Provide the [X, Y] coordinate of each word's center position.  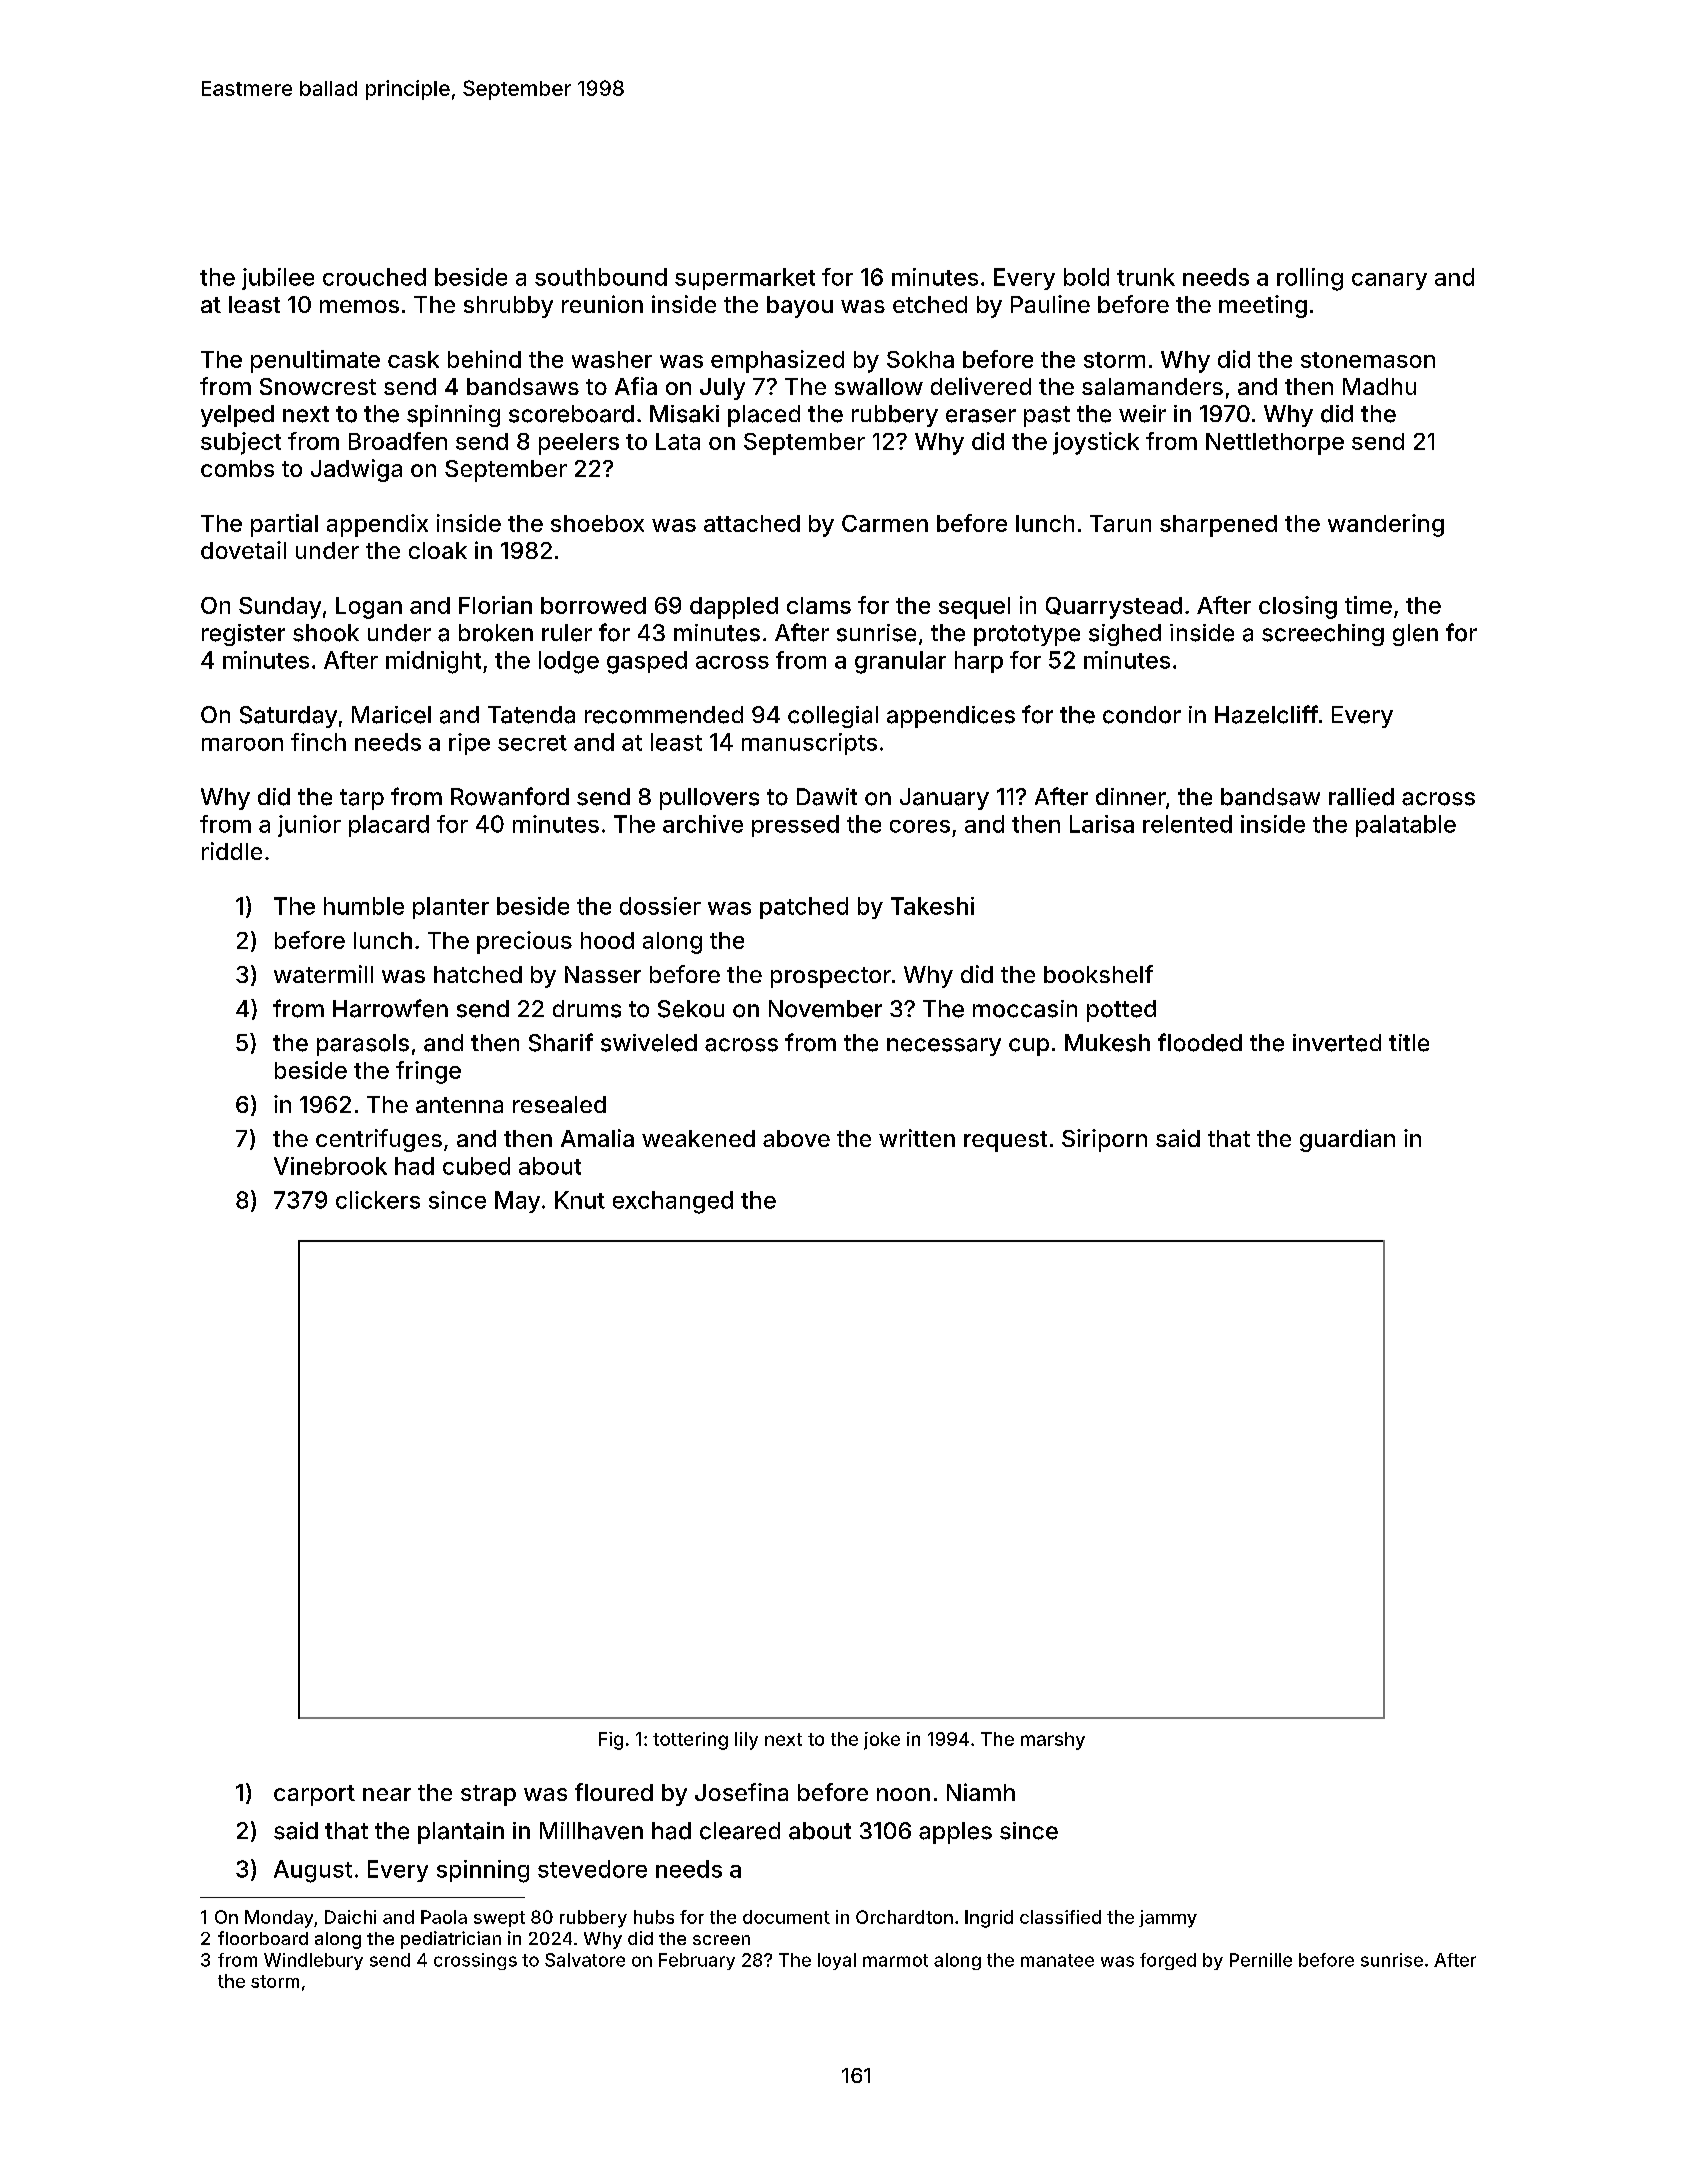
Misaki [684, 414]
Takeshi [932, 906]
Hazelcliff [1266, 714]
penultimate [315, 361]
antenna [459, 1105]
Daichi [350, 1917]
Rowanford [510, 796]
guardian [1347, 1140]
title [1409, 1043]
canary [1389, 281]
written [917, 1138]
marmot [895, 1960]
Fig [611, 1741]
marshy [1053, 1741]
